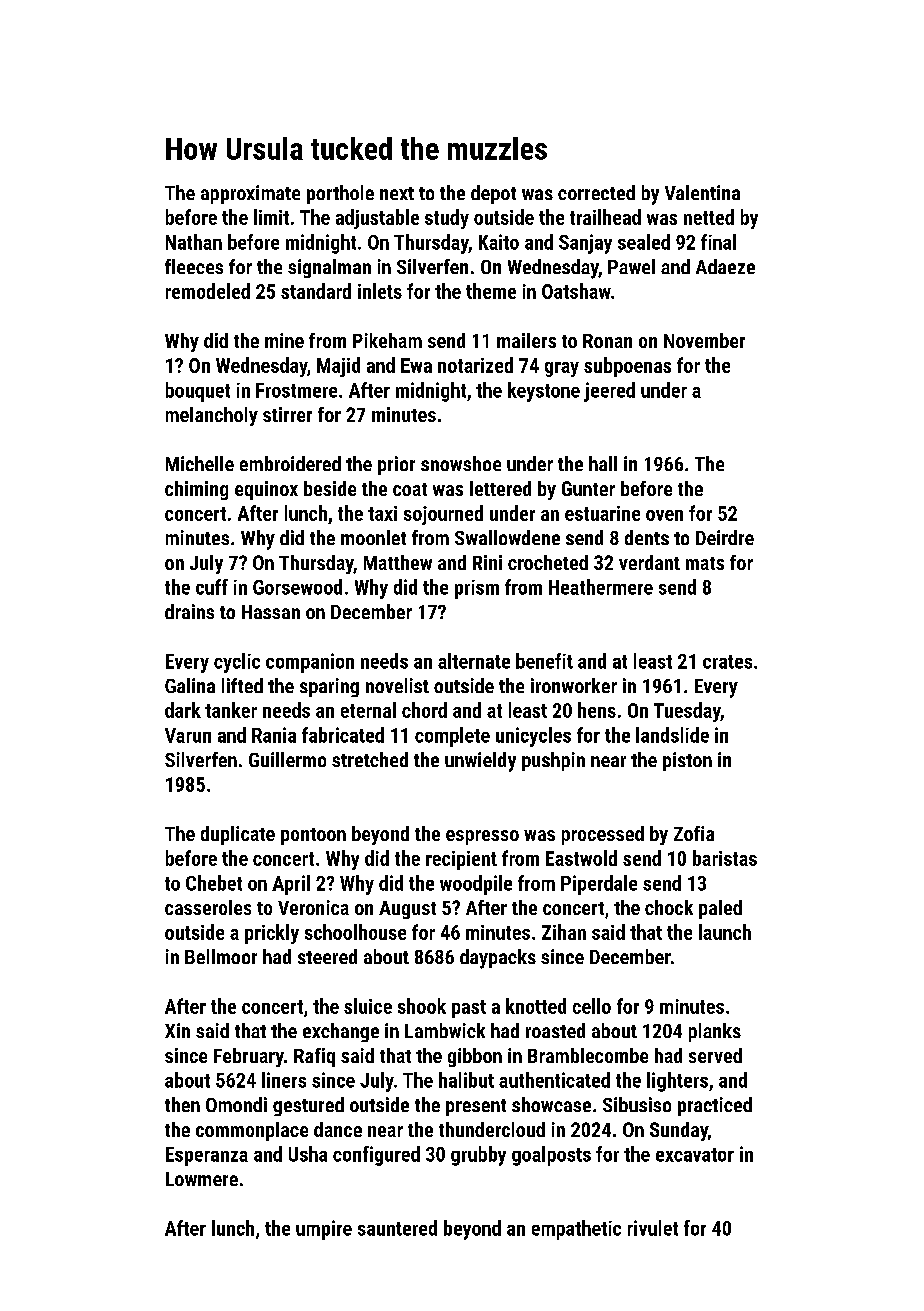 This image has width=924, height=1311. Describe the element at coordinates (596, 192) in the image. I see `corrected` at that location.
